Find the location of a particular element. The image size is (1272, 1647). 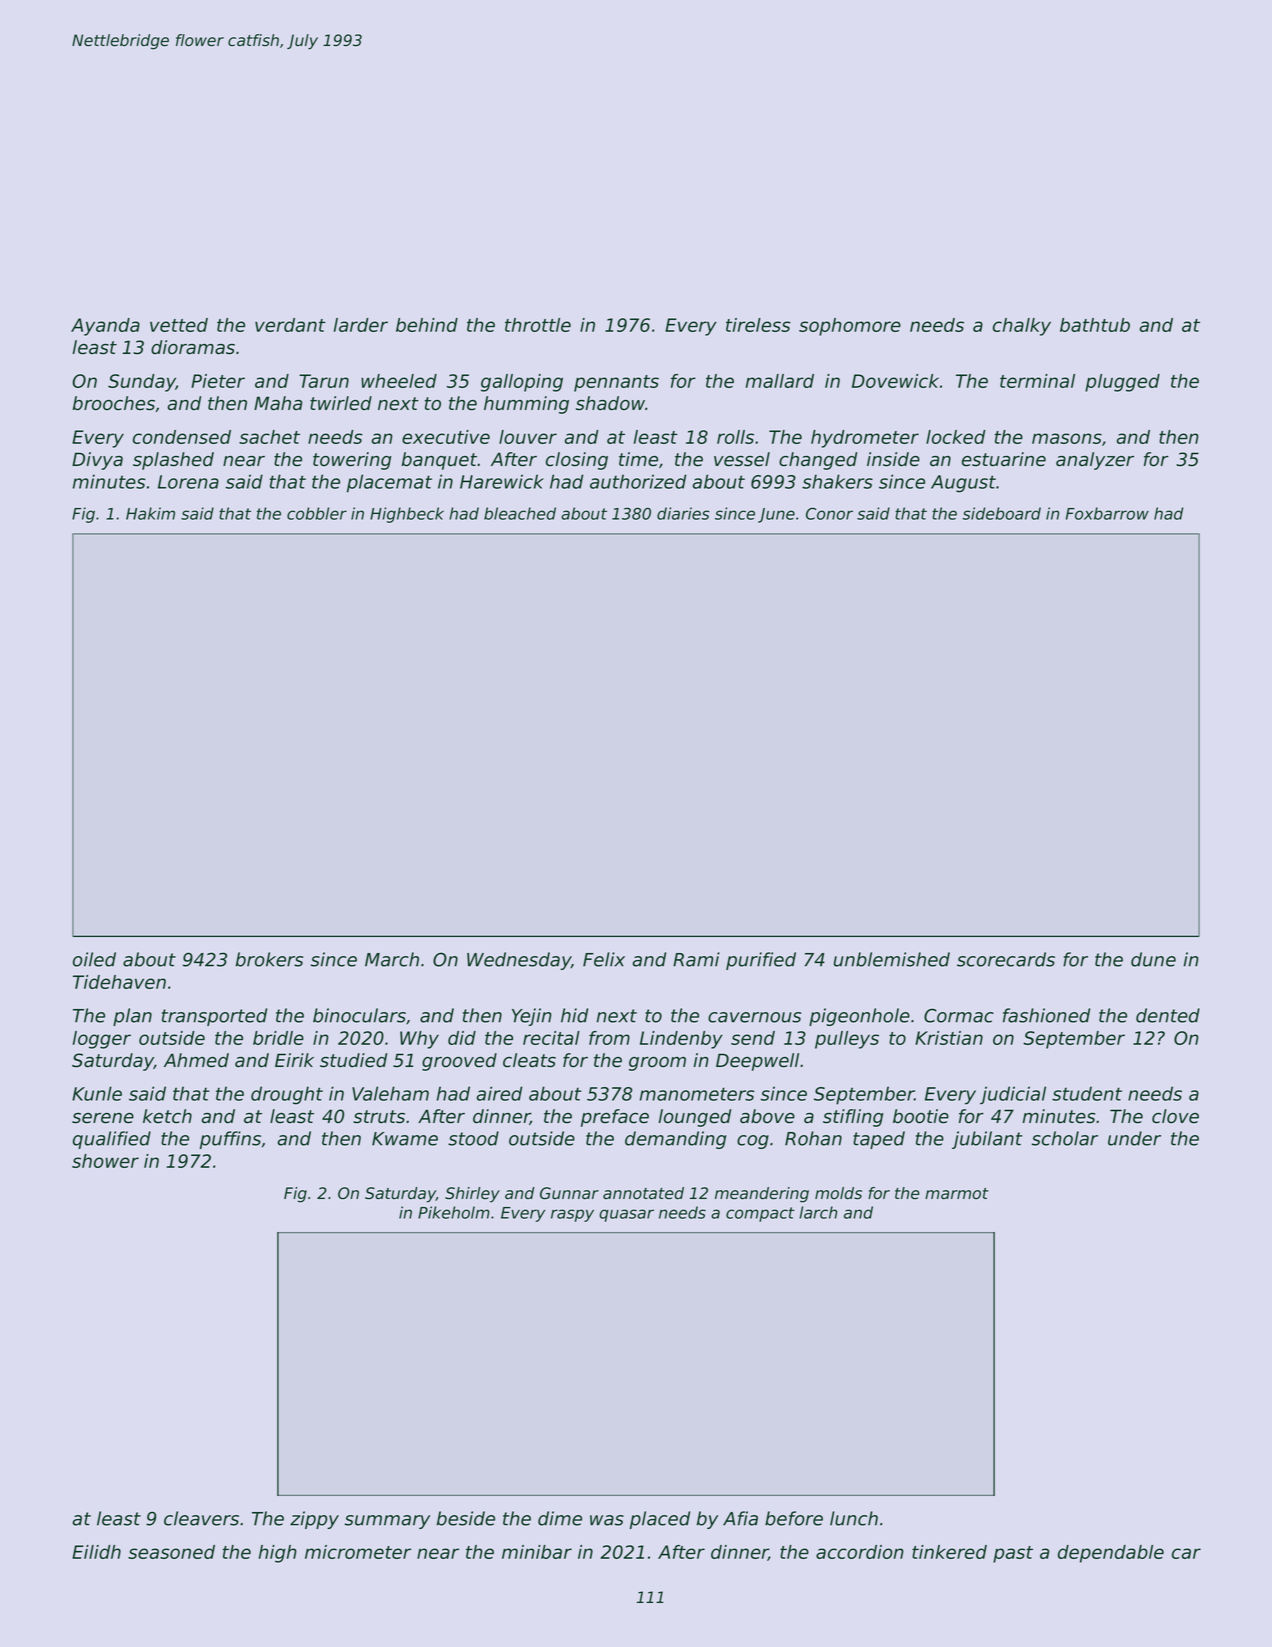

accordion is located at coordinates (860, 1552).
